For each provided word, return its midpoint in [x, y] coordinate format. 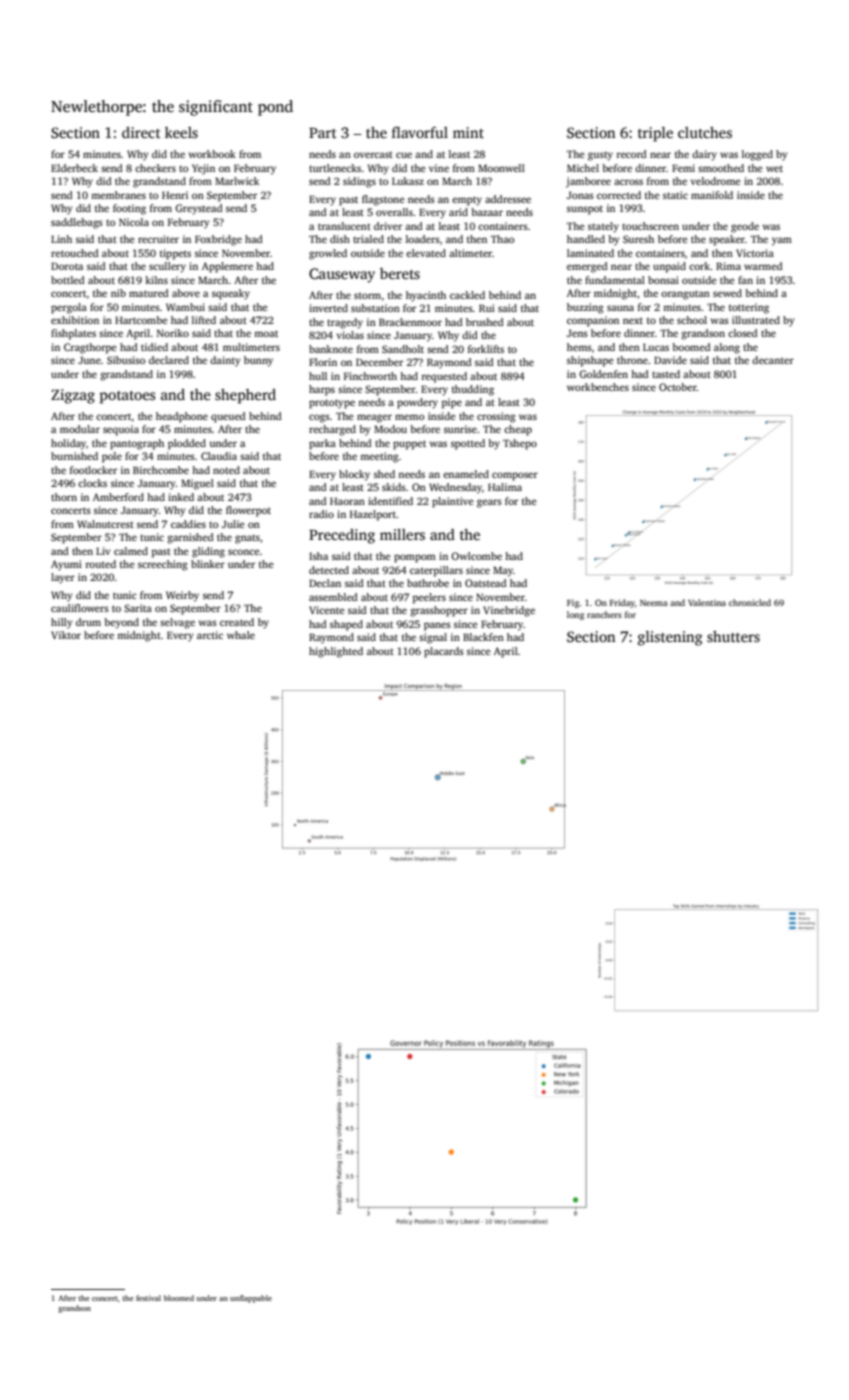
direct [141, 132]
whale [241, 635]
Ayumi [66, 565]
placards [444, 652]
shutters [733, 636]
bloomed [179, 1298]
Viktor [66, 635]
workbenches [598, 387]
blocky [354, 475]
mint [468, 132]
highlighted [336, 652]
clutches [705, 132]
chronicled [750, 602]
